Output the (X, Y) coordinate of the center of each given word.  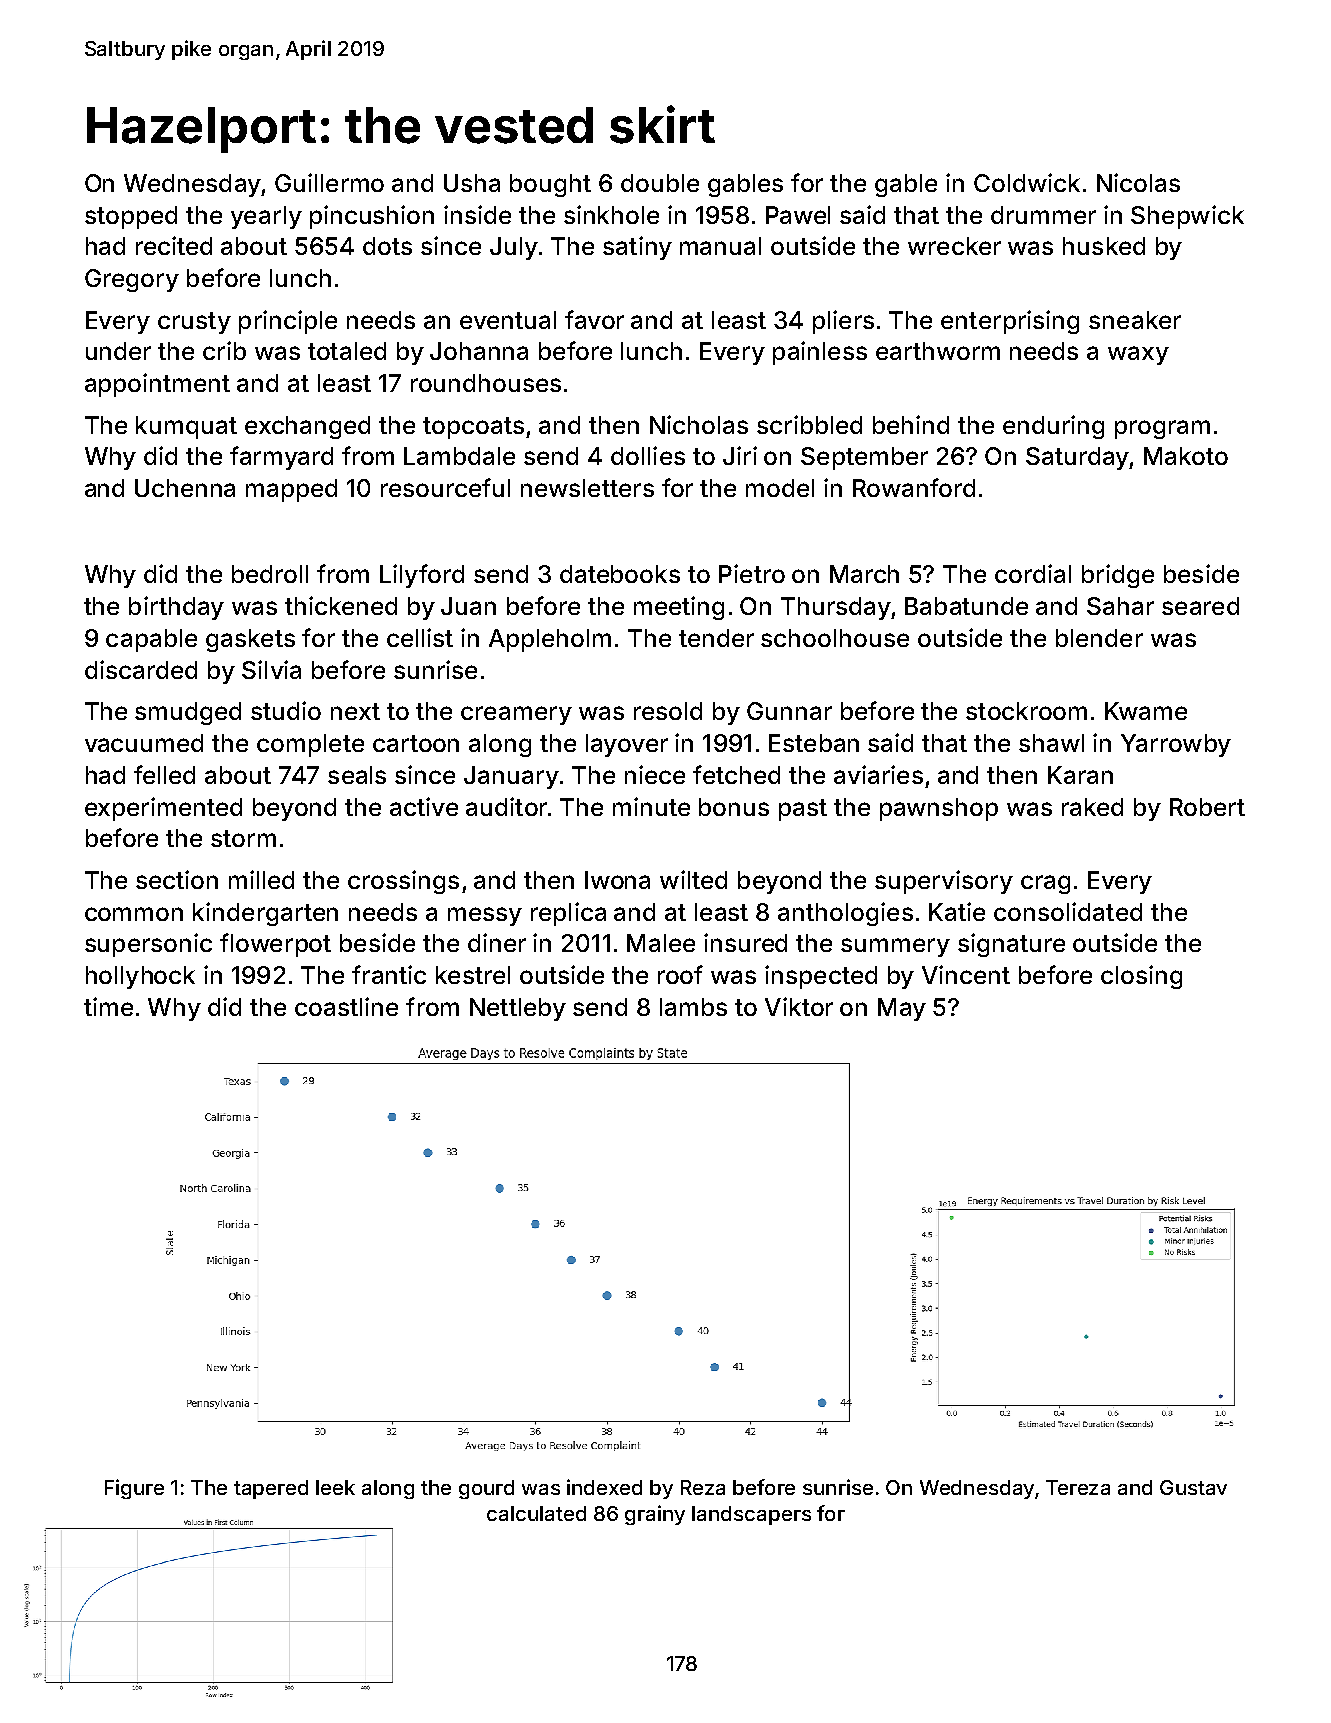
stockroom (1026, 711)
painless (820, 353)
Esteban (814, 743)
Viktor (799, 1006)
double (660, 183)
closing (1141, 977)
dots (387, 246)
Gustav (1193, 1487)
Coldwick (1027, 182)
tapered (271, 1489)
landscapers (751, 1515)
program (1162, 429)
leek (335, 1487)
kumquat (186, 427)
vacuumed (144, 743)
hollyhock (140, 977)
